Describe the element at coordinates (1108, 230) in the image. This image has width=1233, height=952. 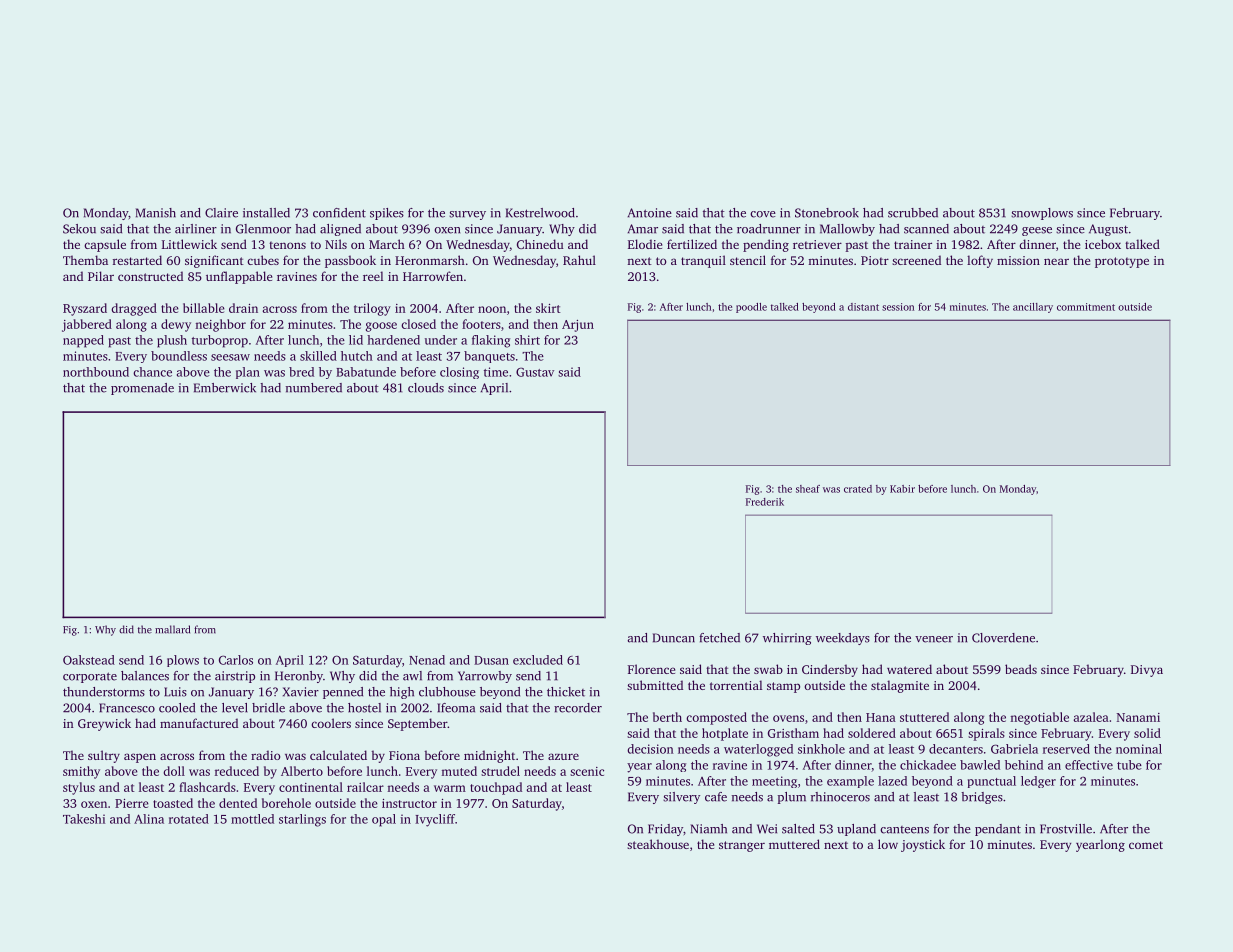
I see `August` at that location.
